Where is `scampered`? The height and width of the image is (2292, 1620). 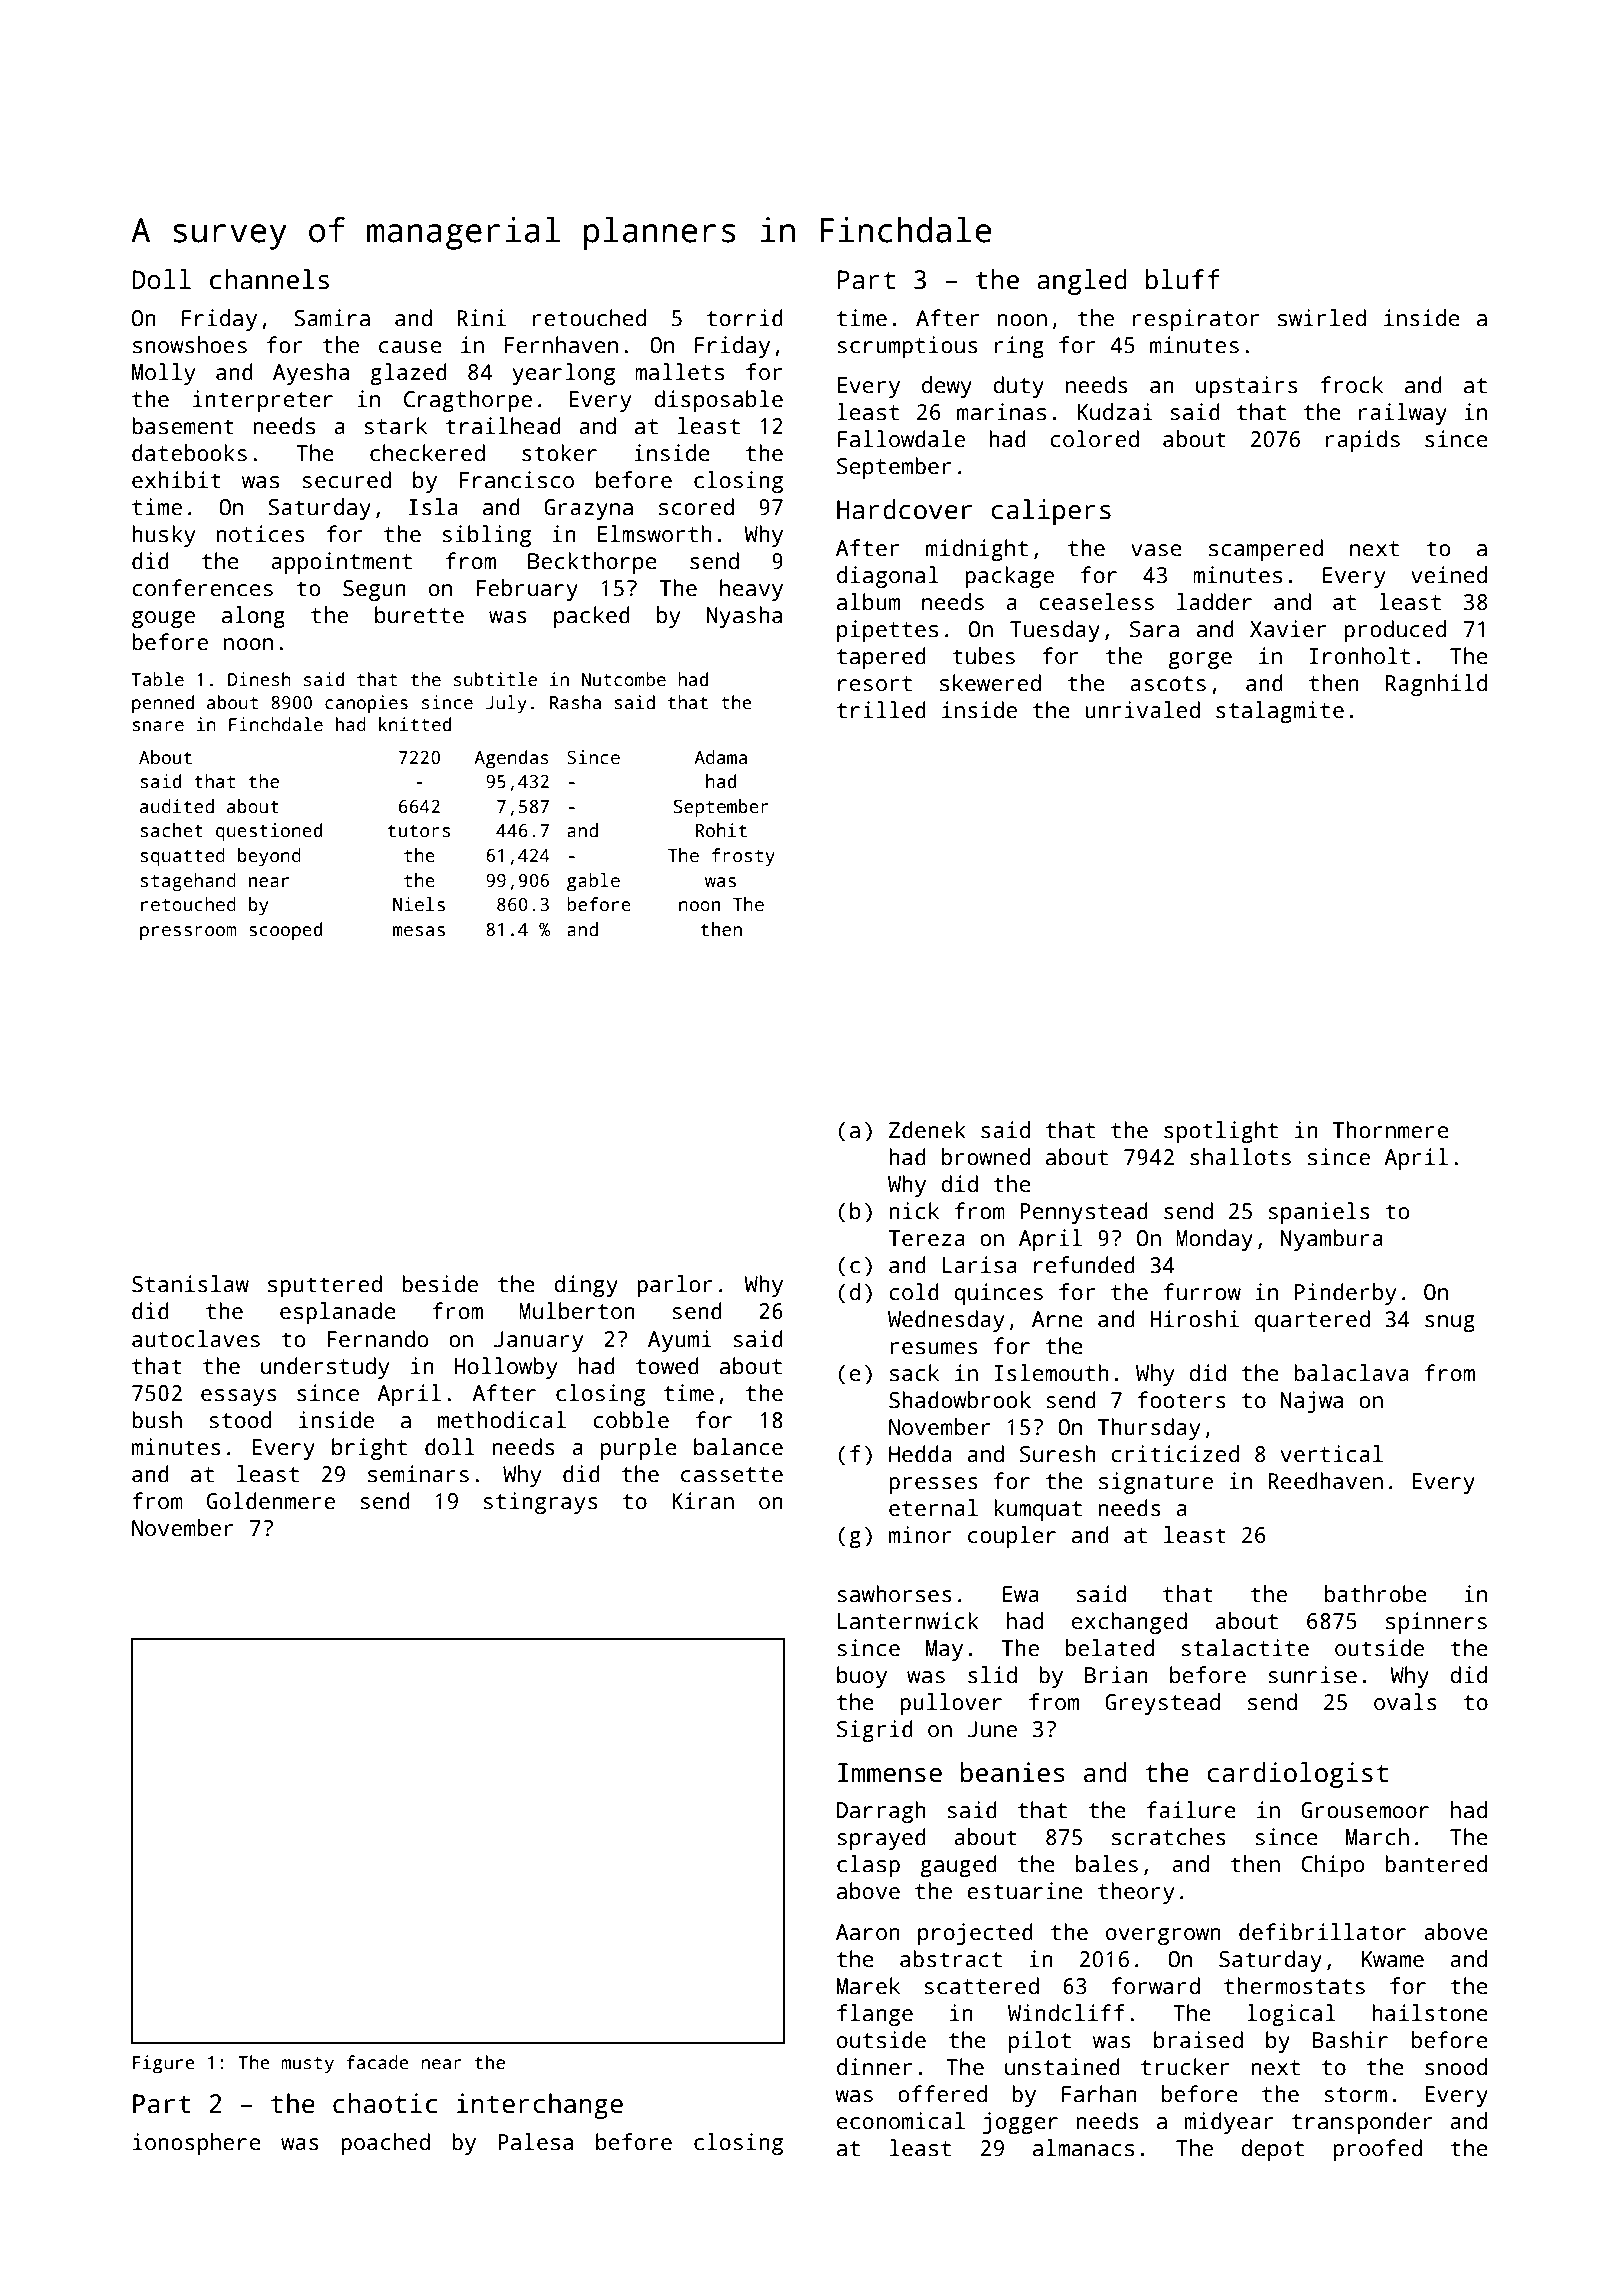
scampered is located at coordinates (1266, 550).
